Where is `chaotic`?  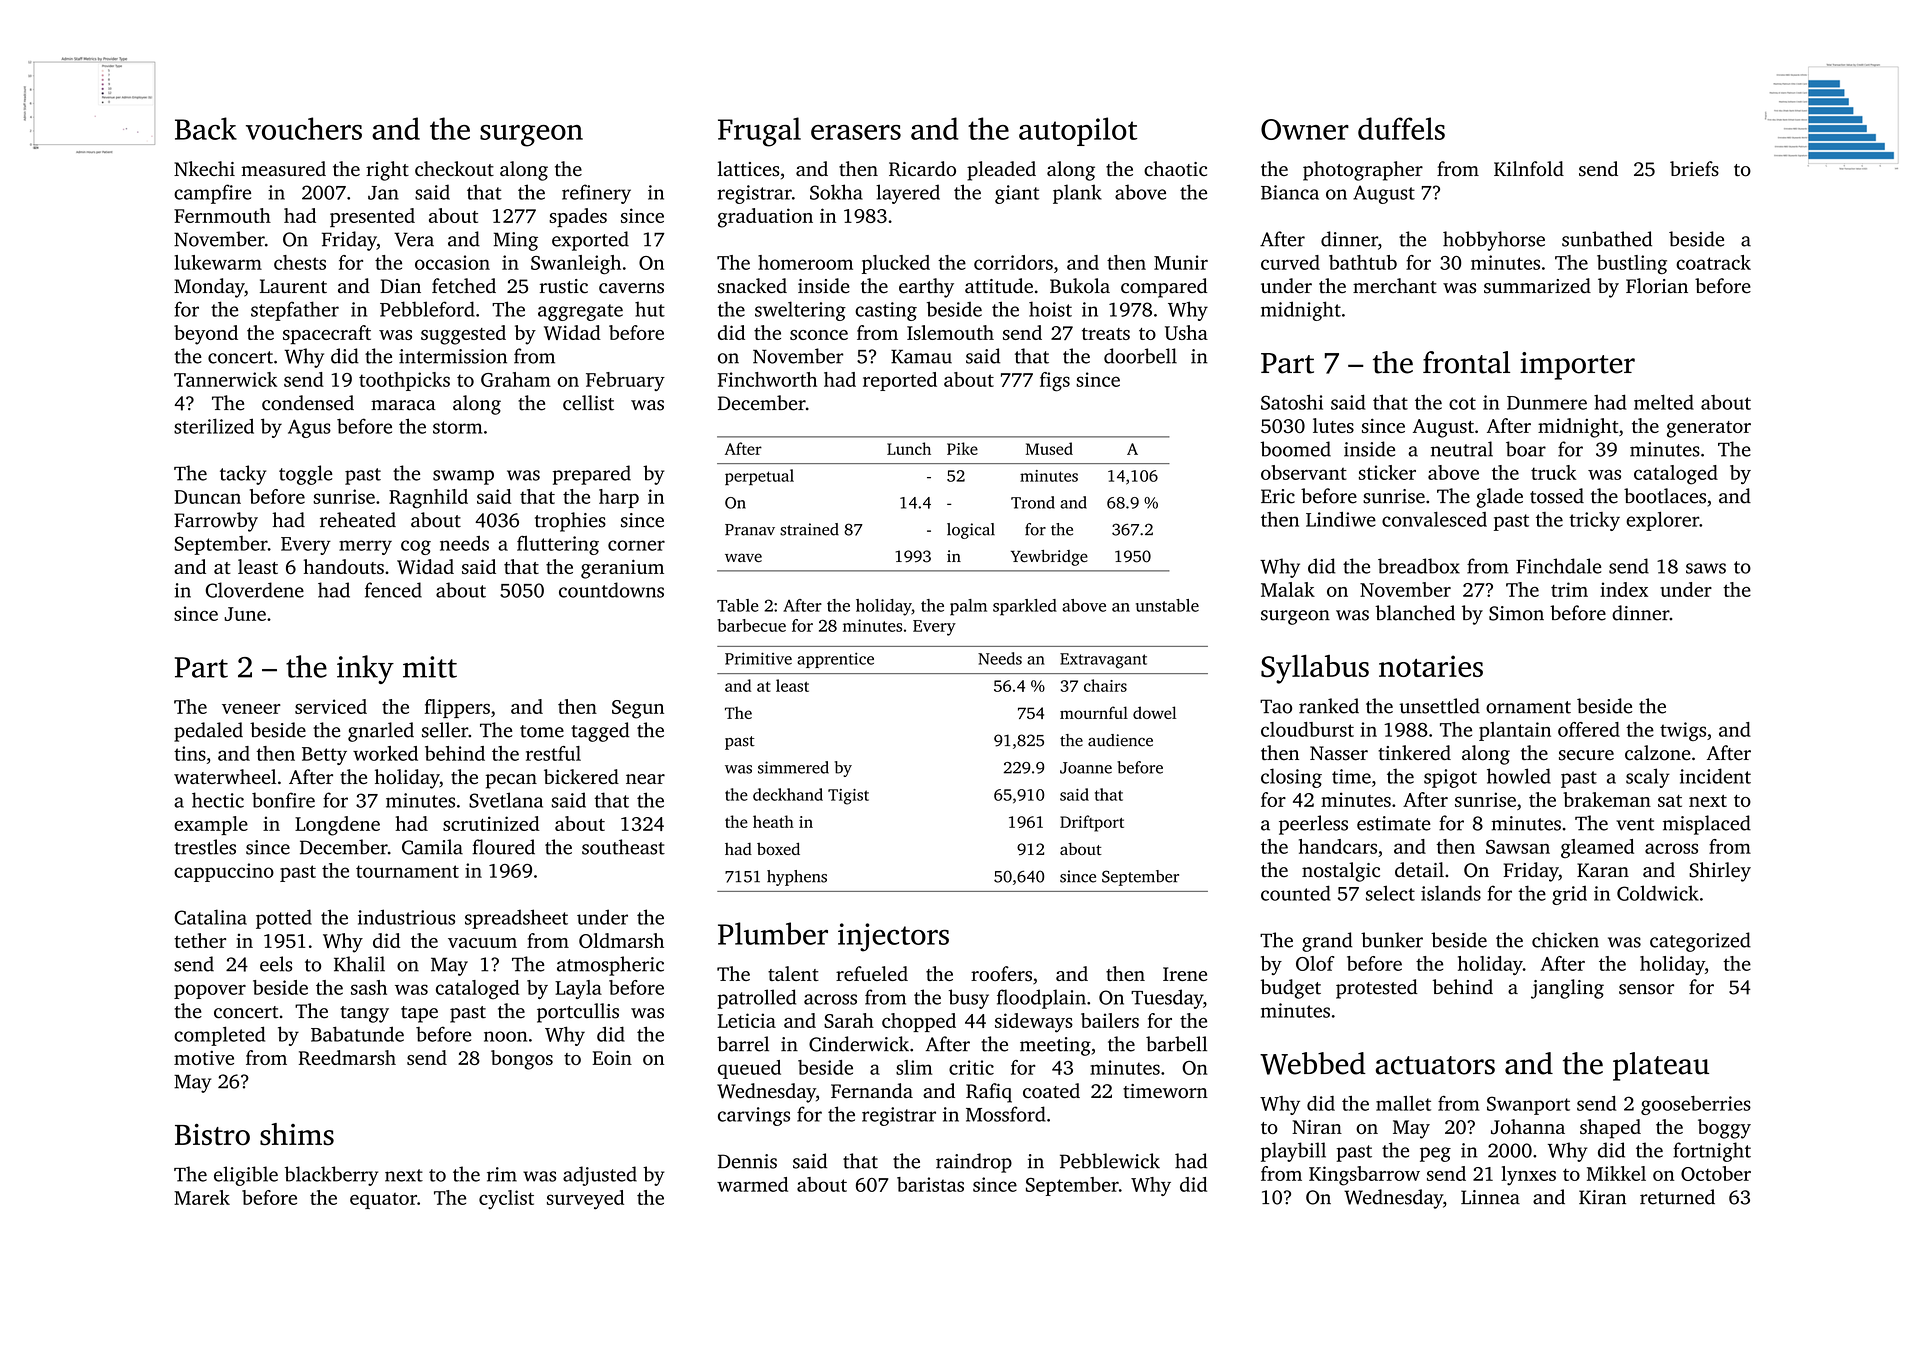
chaotic is located at coordinates (1175, 169).
